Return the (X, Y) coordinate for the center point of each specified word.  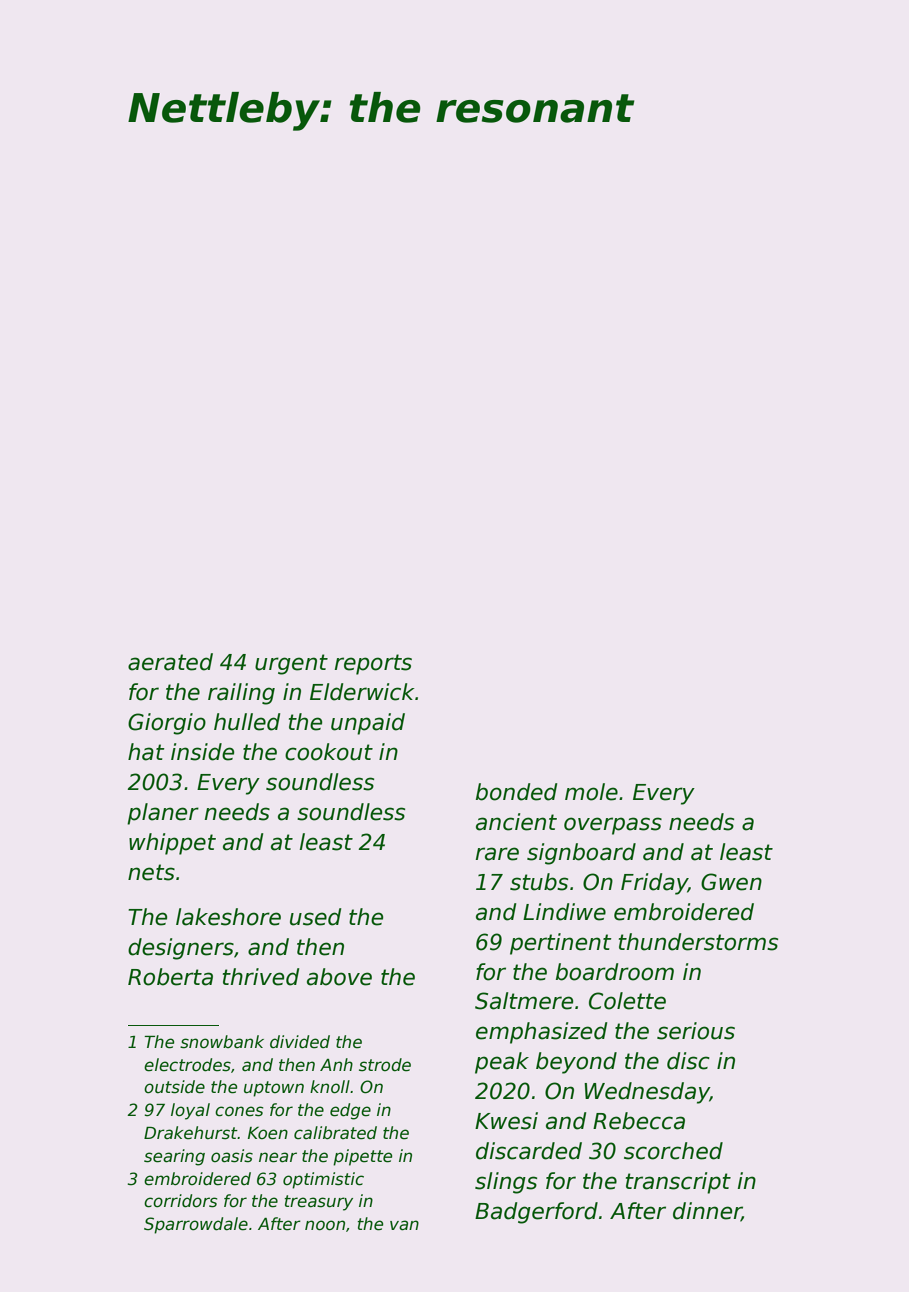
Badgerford (536, 1213)
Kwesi (506, 1121)
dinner (707, 1212)
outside (174, 1087)
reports (373, 664)
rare (497, 854)
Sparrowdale (196, 1225)
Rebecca (639, 1121)
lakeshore (228, 917)
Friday (654, 884)
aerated (170, 662)
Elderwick (362, 692)
